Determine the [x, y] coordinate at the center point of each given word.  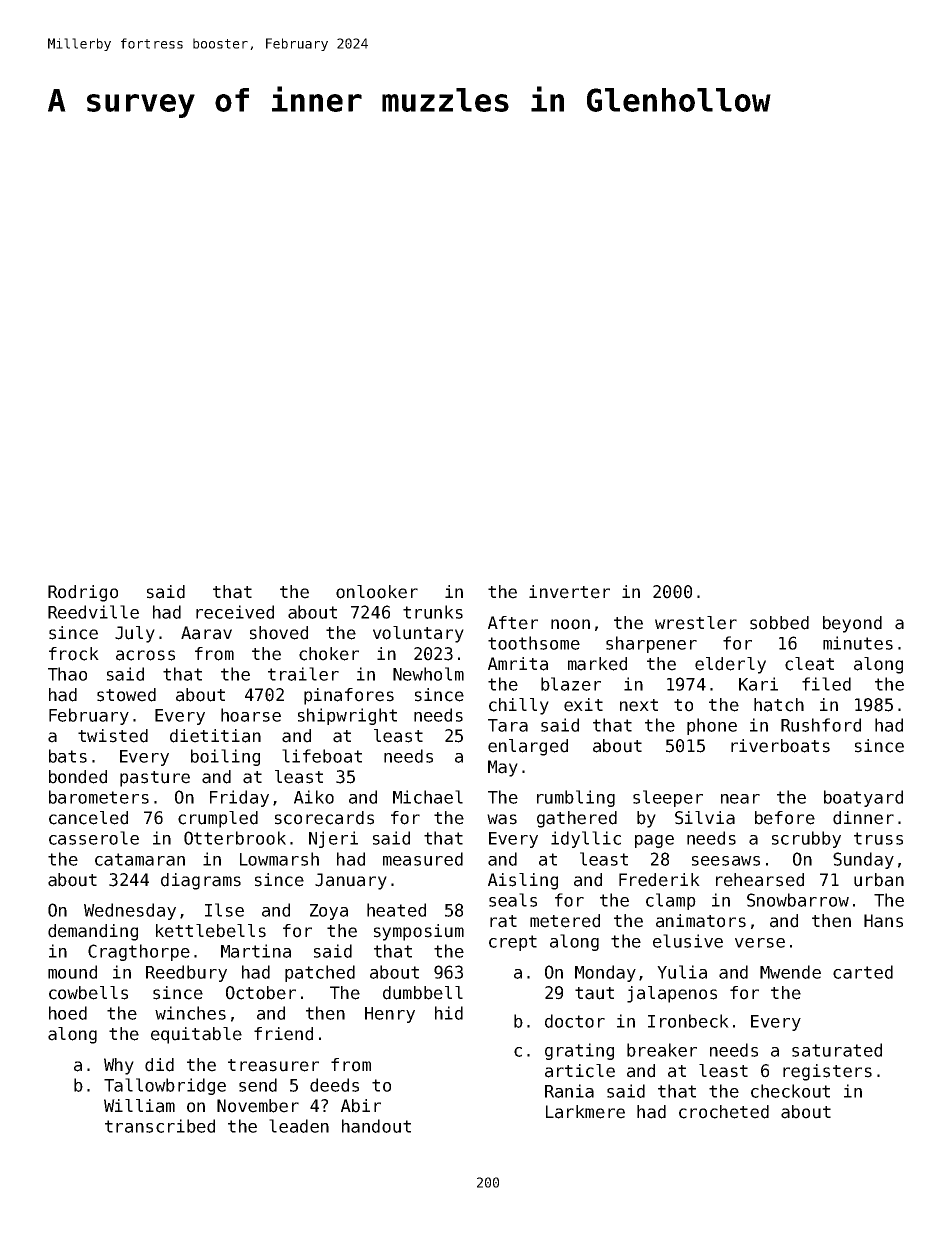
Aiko [314, 797]
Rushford [821, 725]
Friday [239, 798]
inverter [569, 592]
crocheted [724, 1112]
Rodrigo [83, 593]
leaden [299, 1126]
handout [376, 1126]
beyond [852, 624]
